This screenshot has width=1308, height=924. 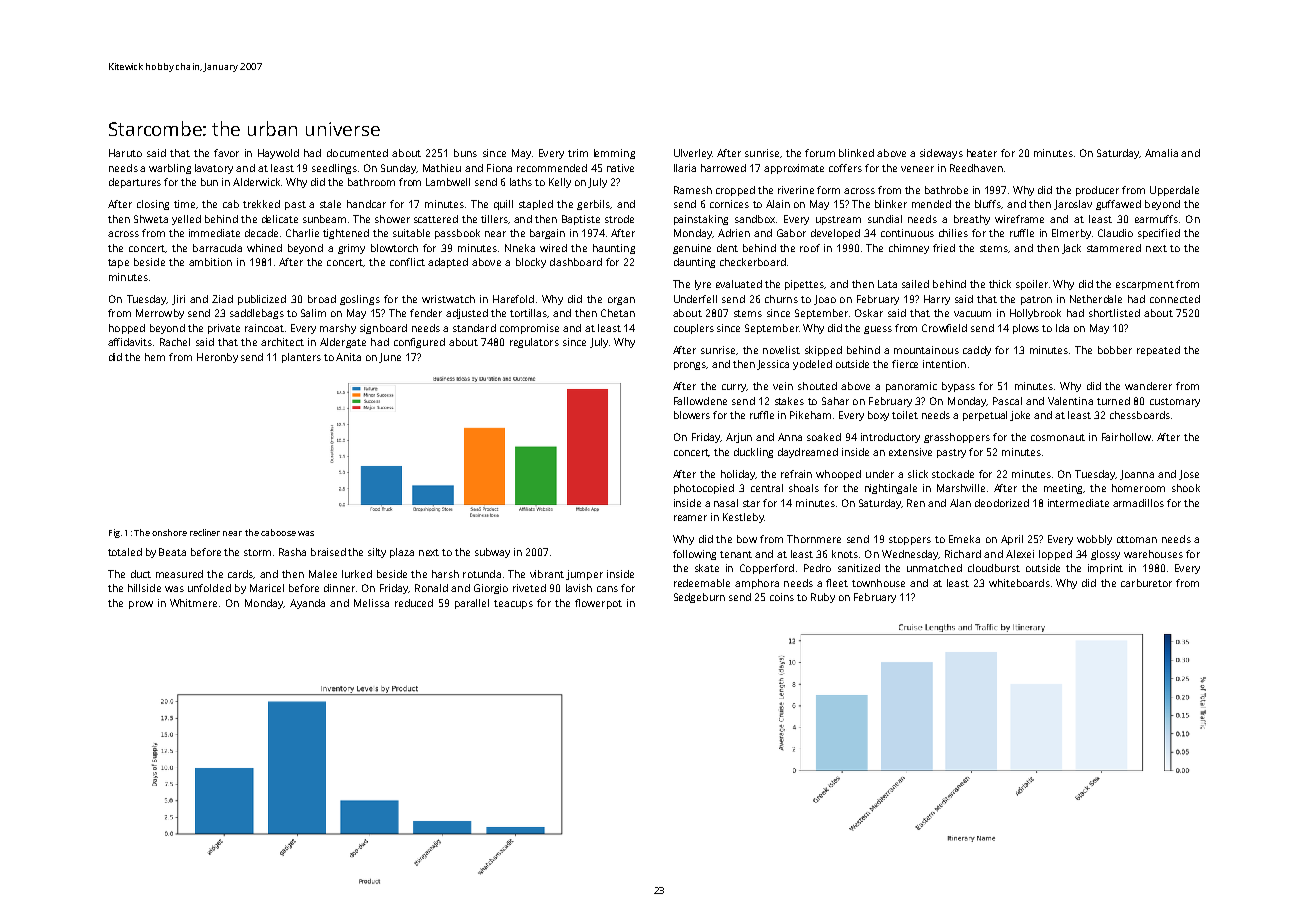 I want to click on Haruto, so click(x=125, y=153).
